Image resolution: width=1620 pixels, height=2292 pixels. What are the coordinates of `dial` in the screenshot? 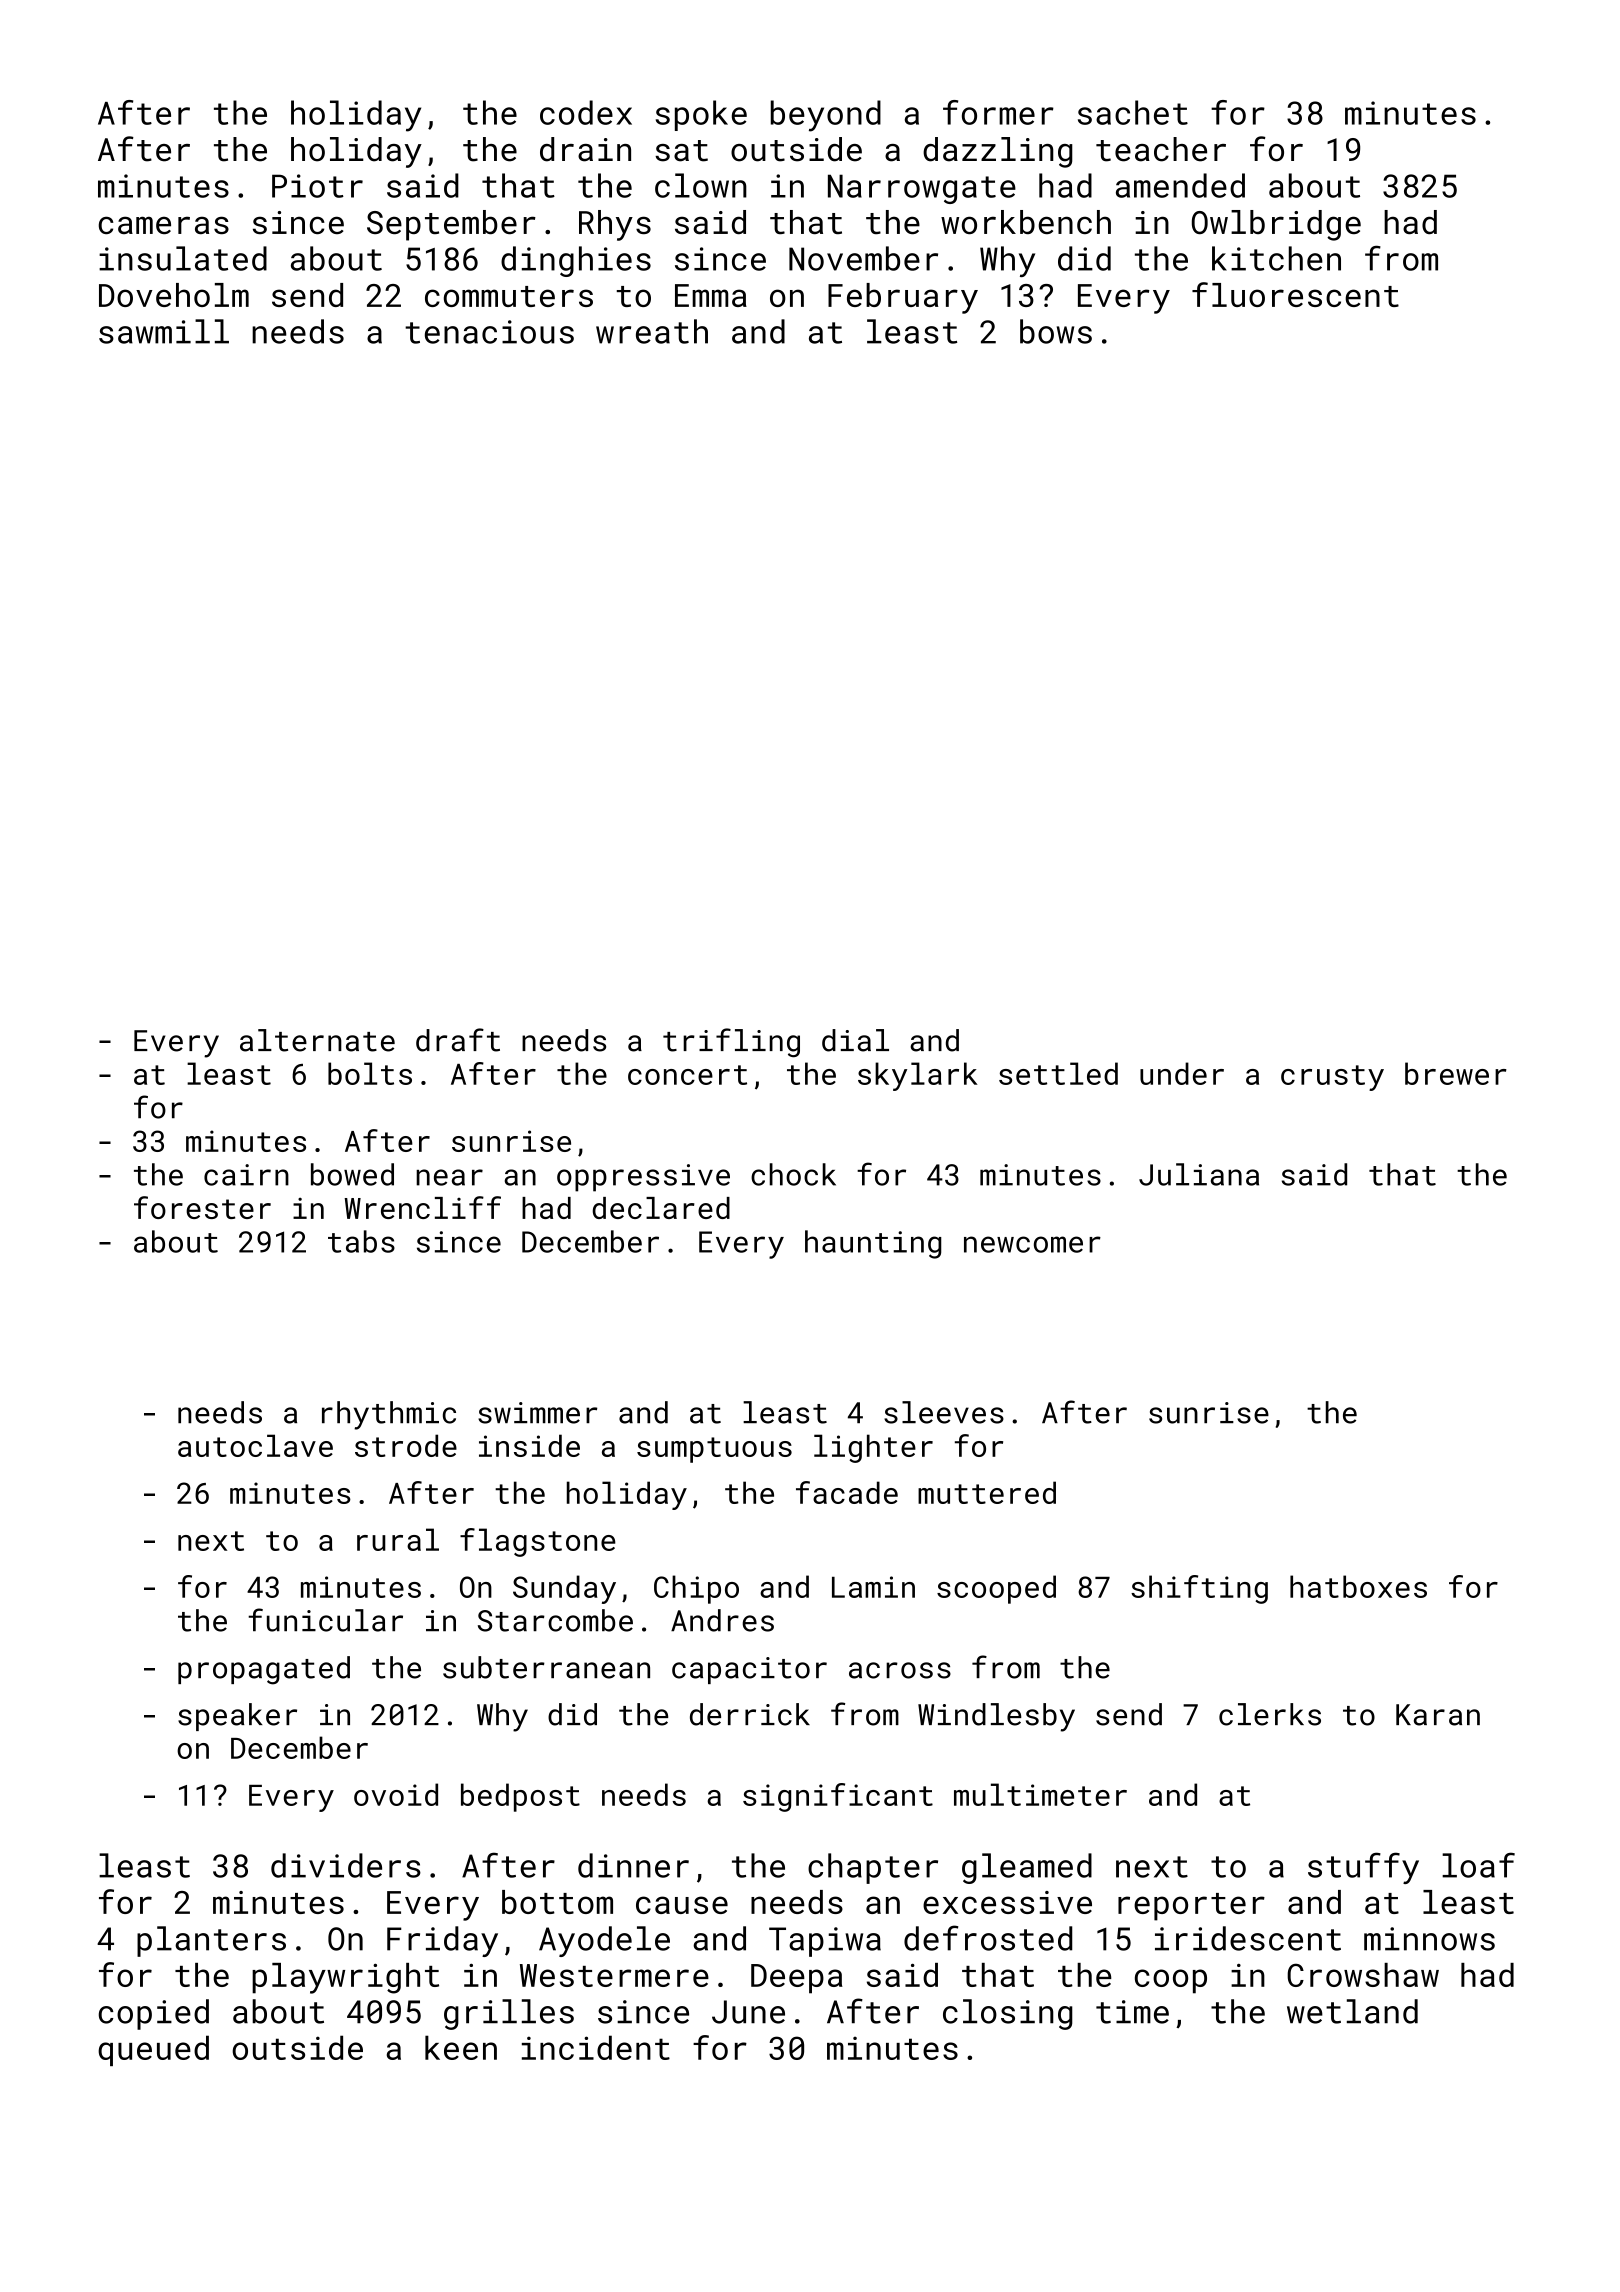 It's located at (855, 1040).
